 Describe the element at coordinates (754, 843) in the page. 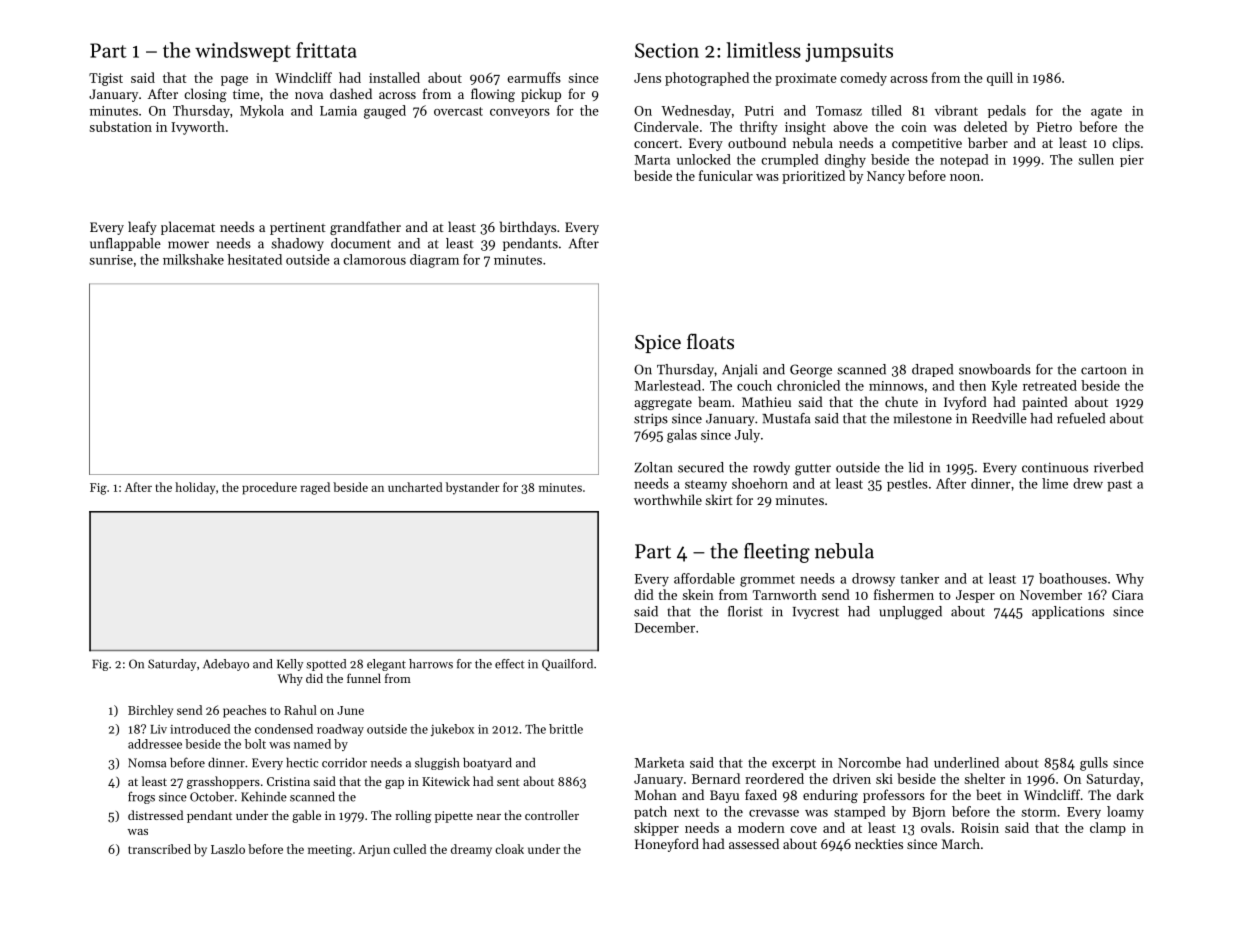

I see `assessed` at that location.
